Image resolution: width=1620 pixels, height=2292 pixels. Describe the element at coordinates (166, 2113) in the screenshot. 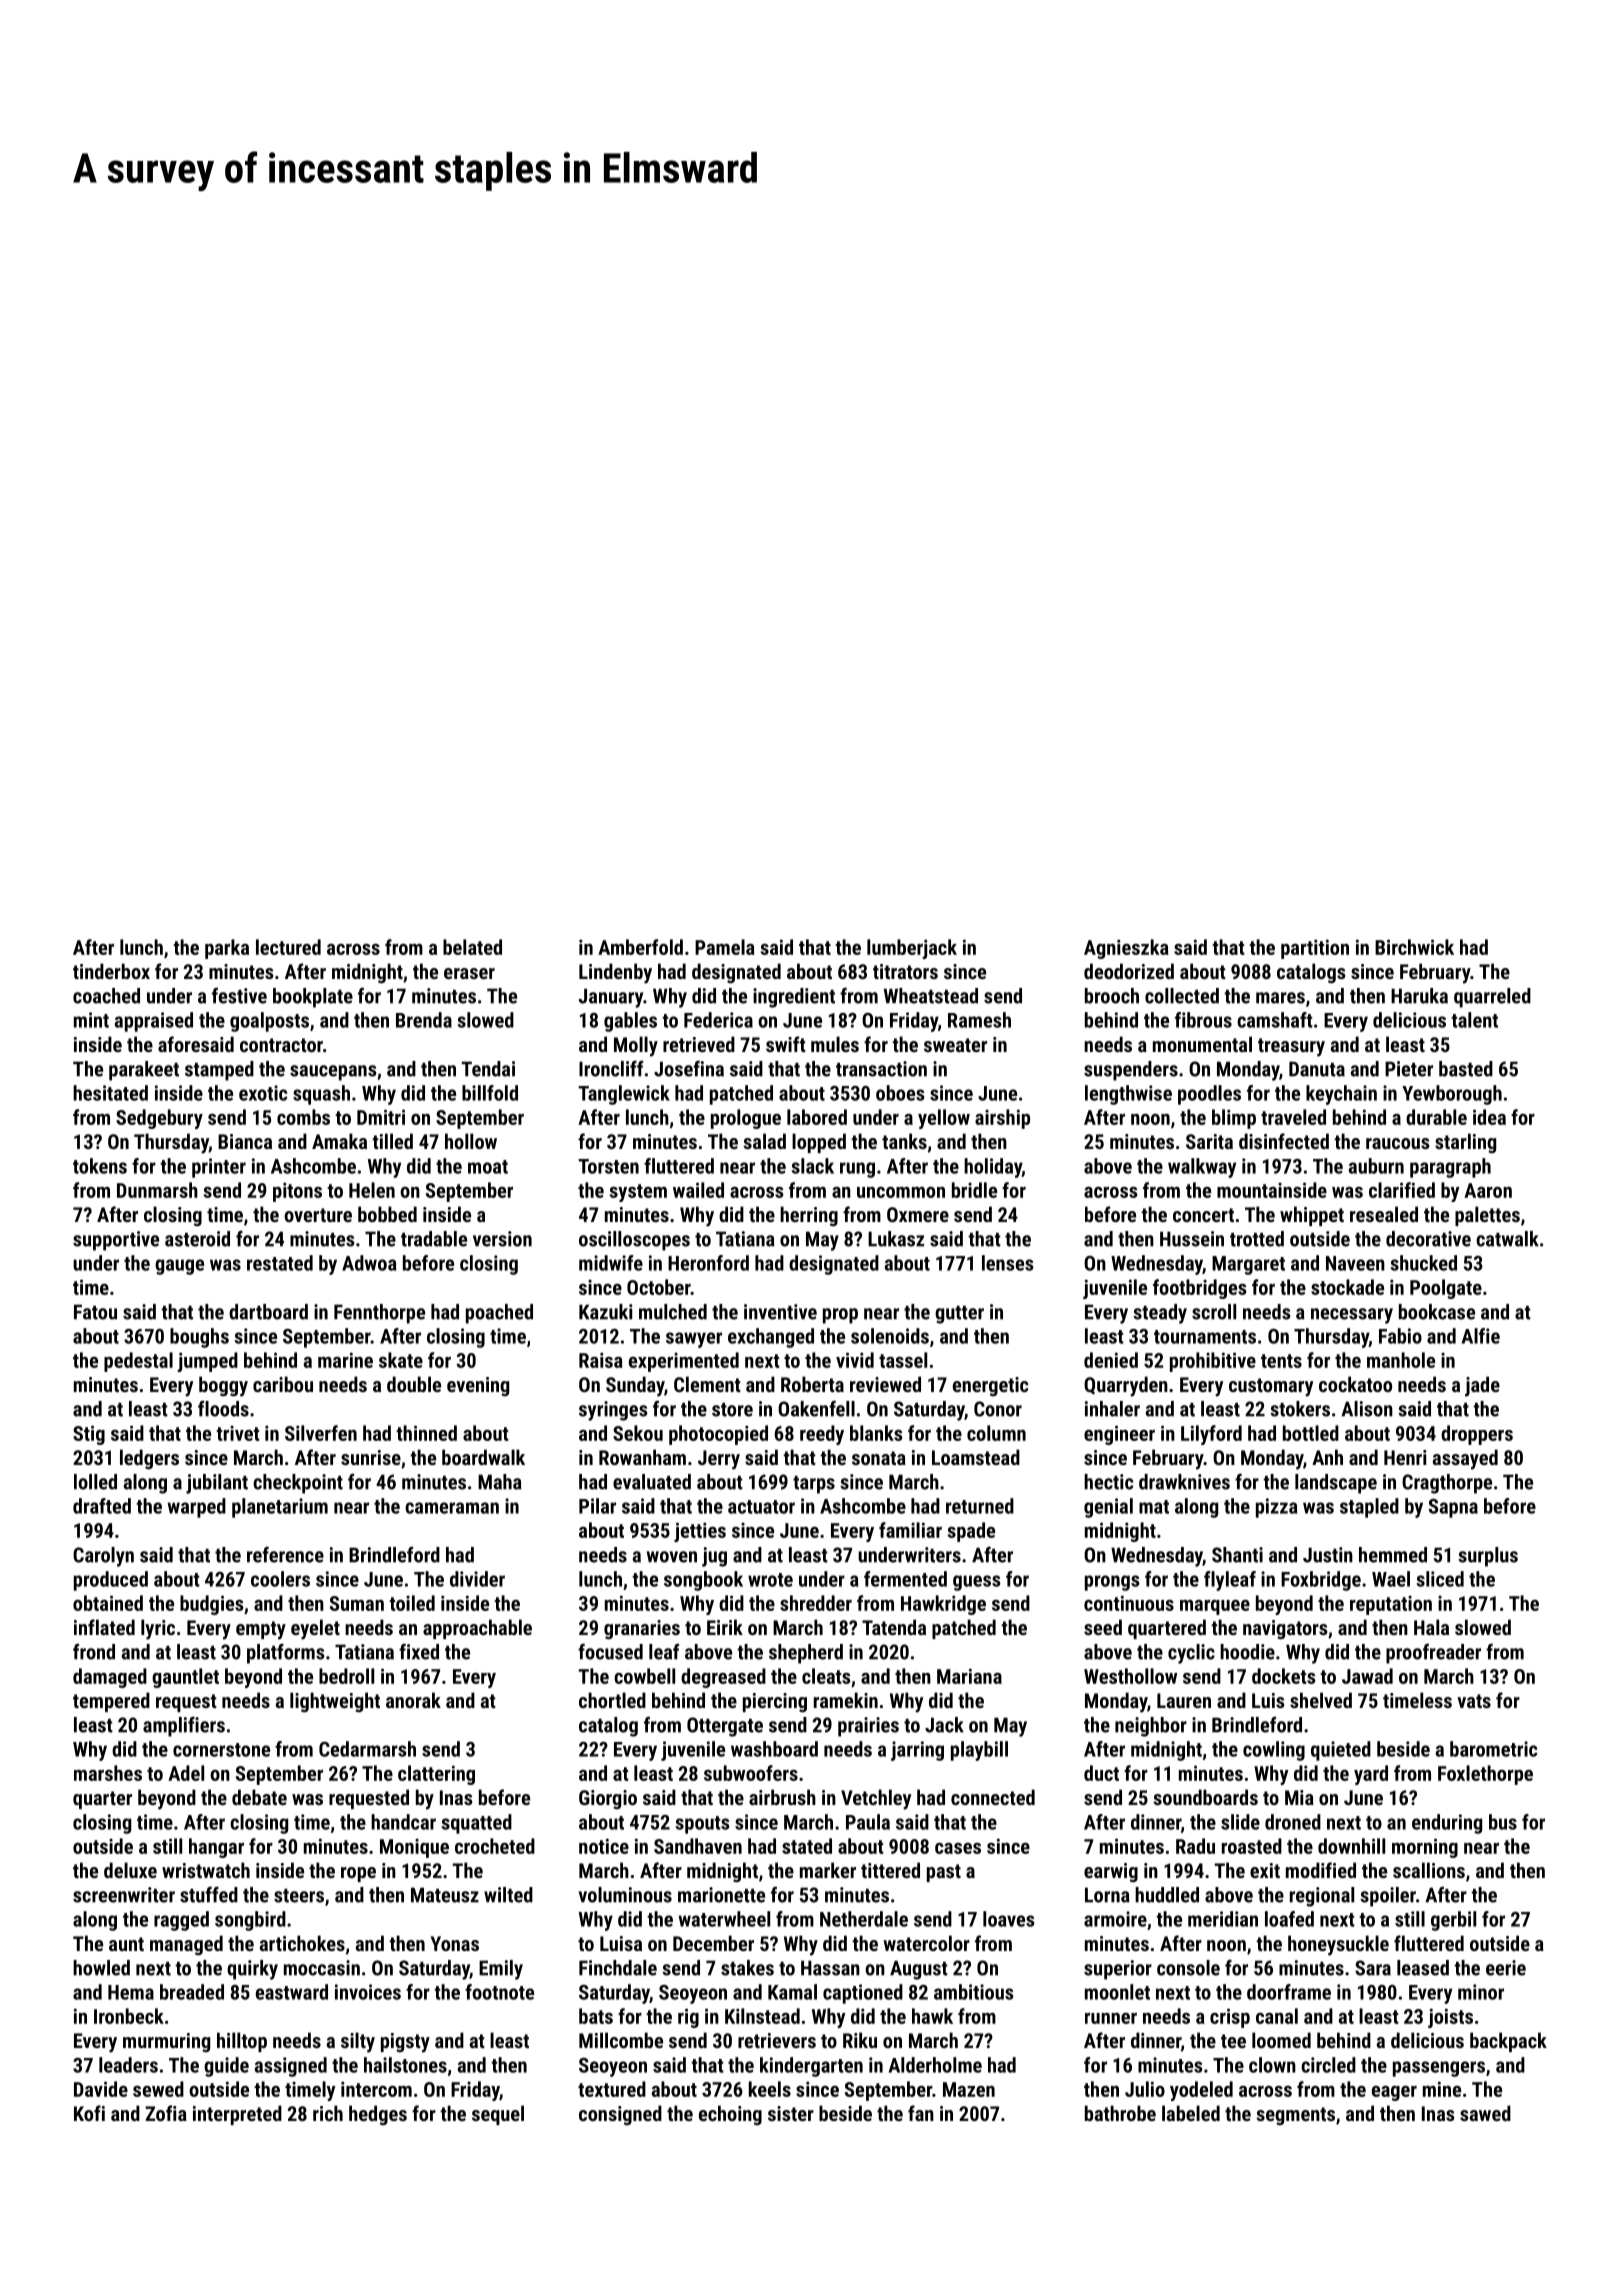

I see `Zofia` at that location.
